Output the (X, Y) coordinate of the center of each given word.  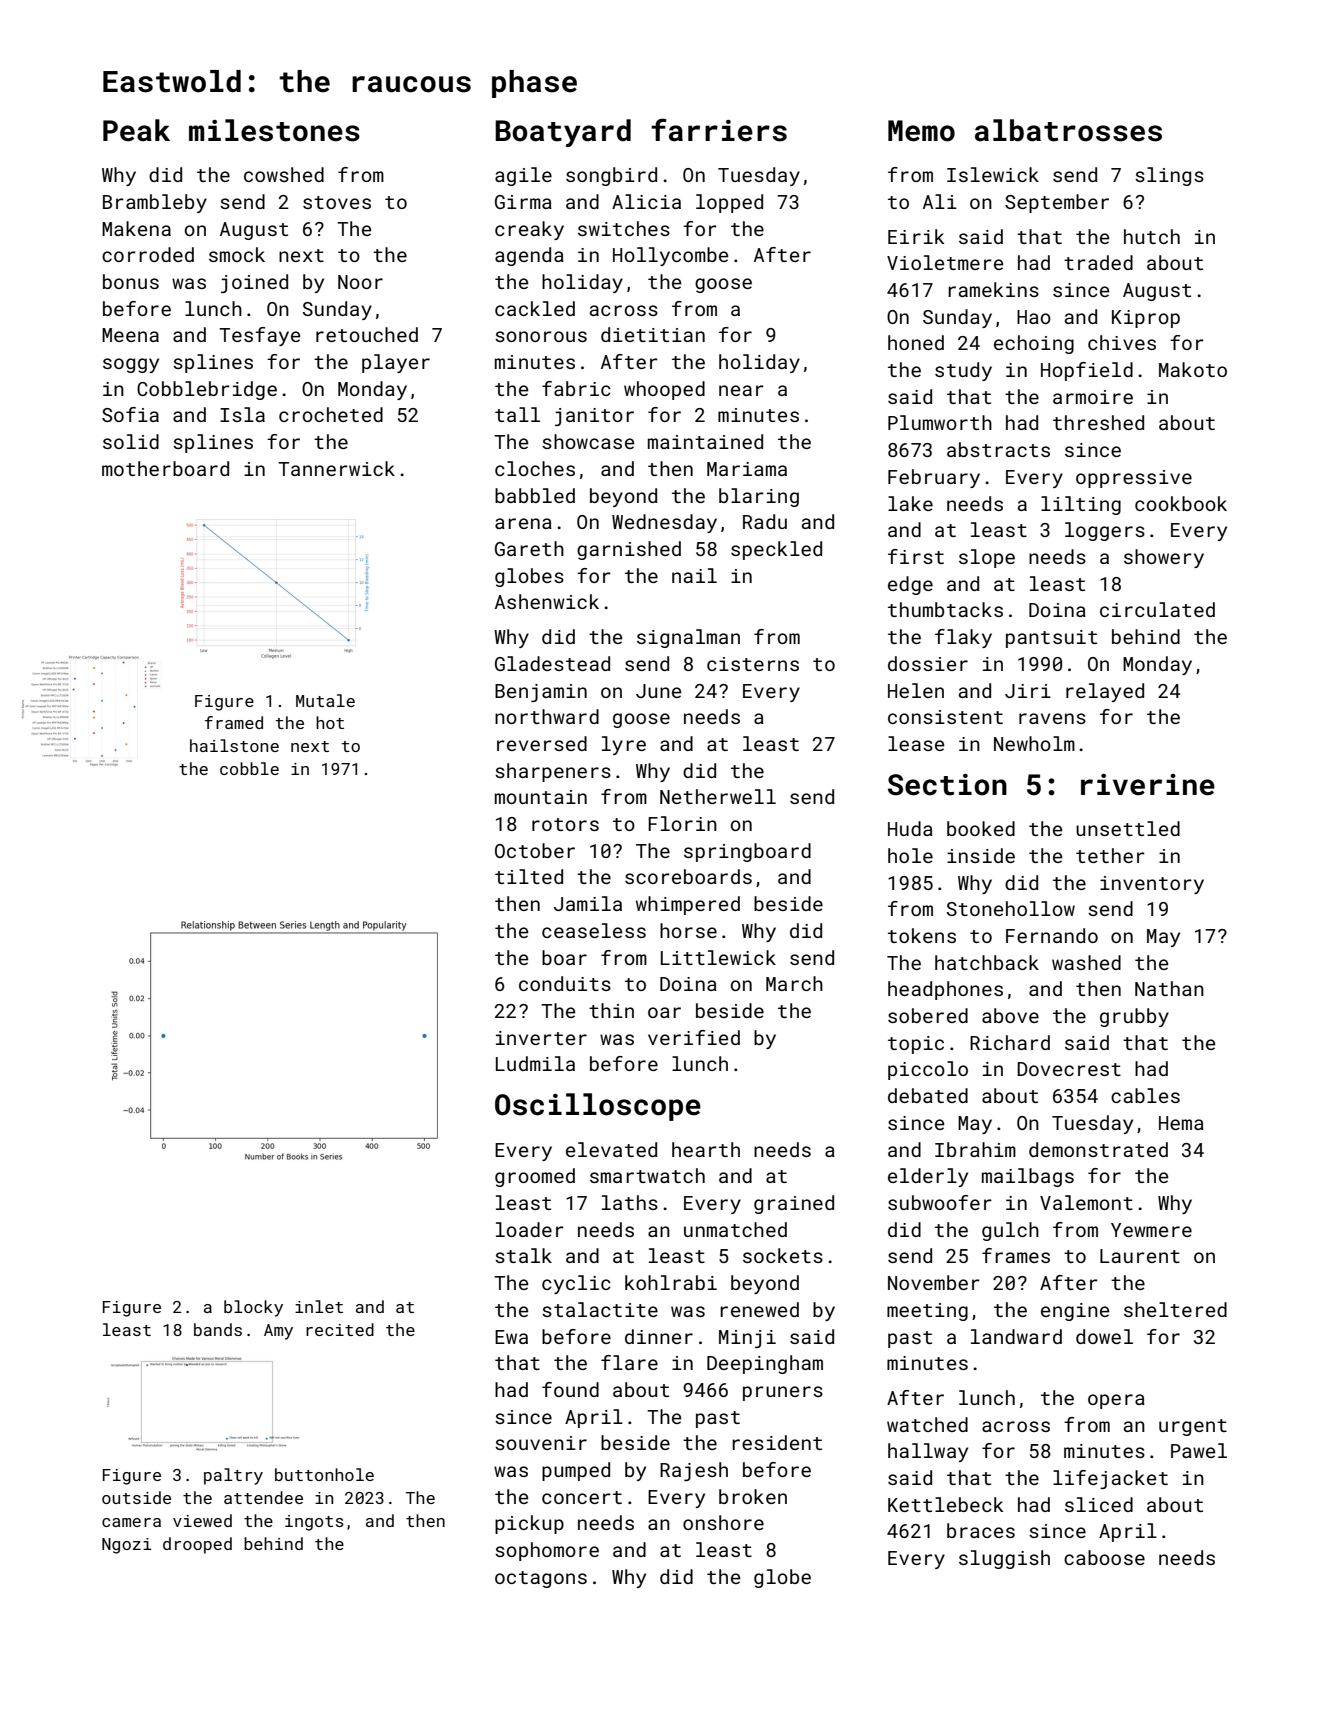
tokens (922, 935)
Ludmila (535, 1063)
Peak (136, 130)
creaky (529, 230)
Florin (682, 823)
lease (916, 743)
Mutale (325, 700)
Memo (921, 131)
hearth (706, 1149)
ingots (314, 1523)
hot (330, 722)
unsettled (1128, 828)
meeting (927, 1312)
